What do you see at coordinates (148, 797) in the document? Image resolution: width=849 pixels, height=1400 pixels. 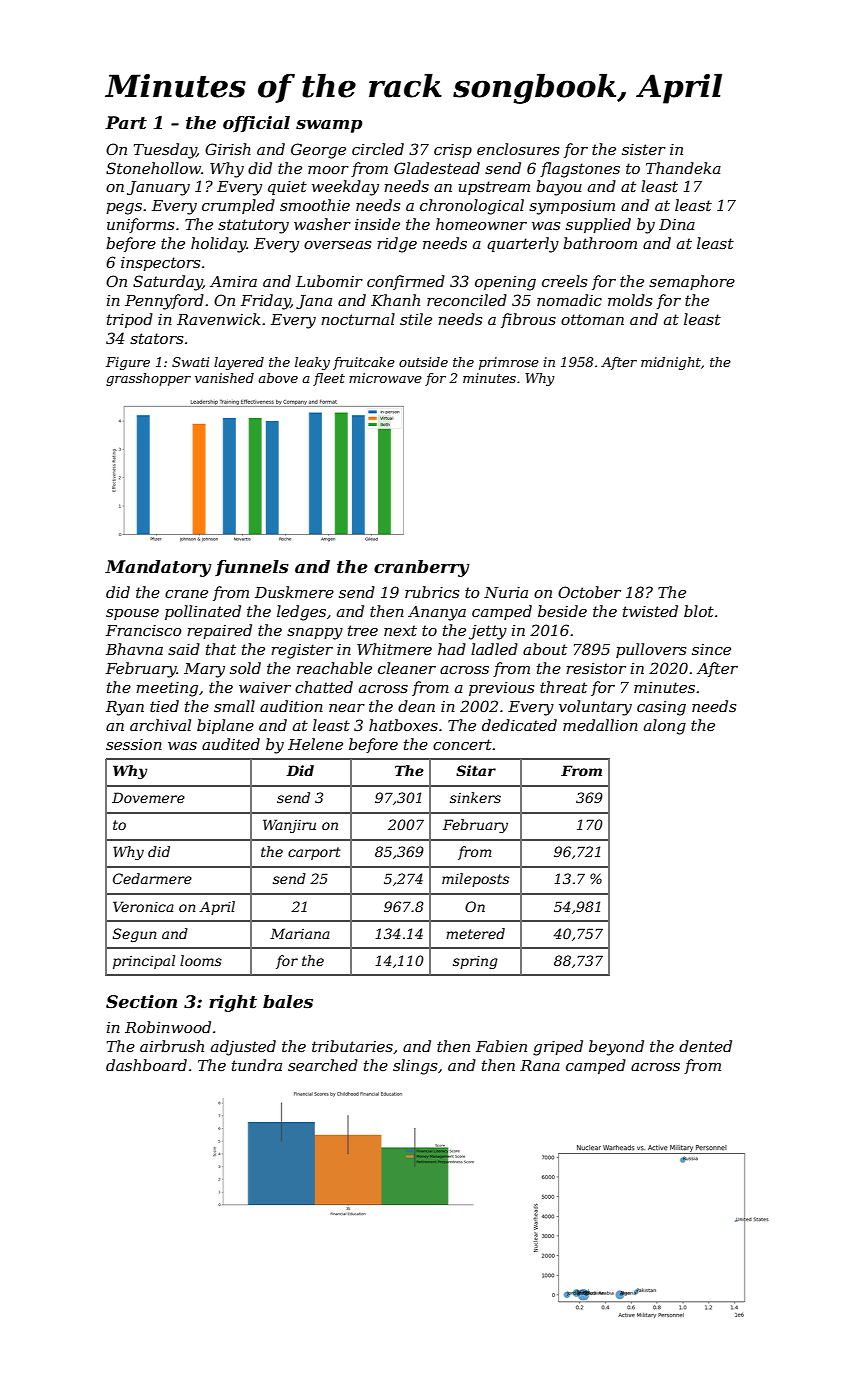 I see `Dovemere` at bounding box center [148, 797].
